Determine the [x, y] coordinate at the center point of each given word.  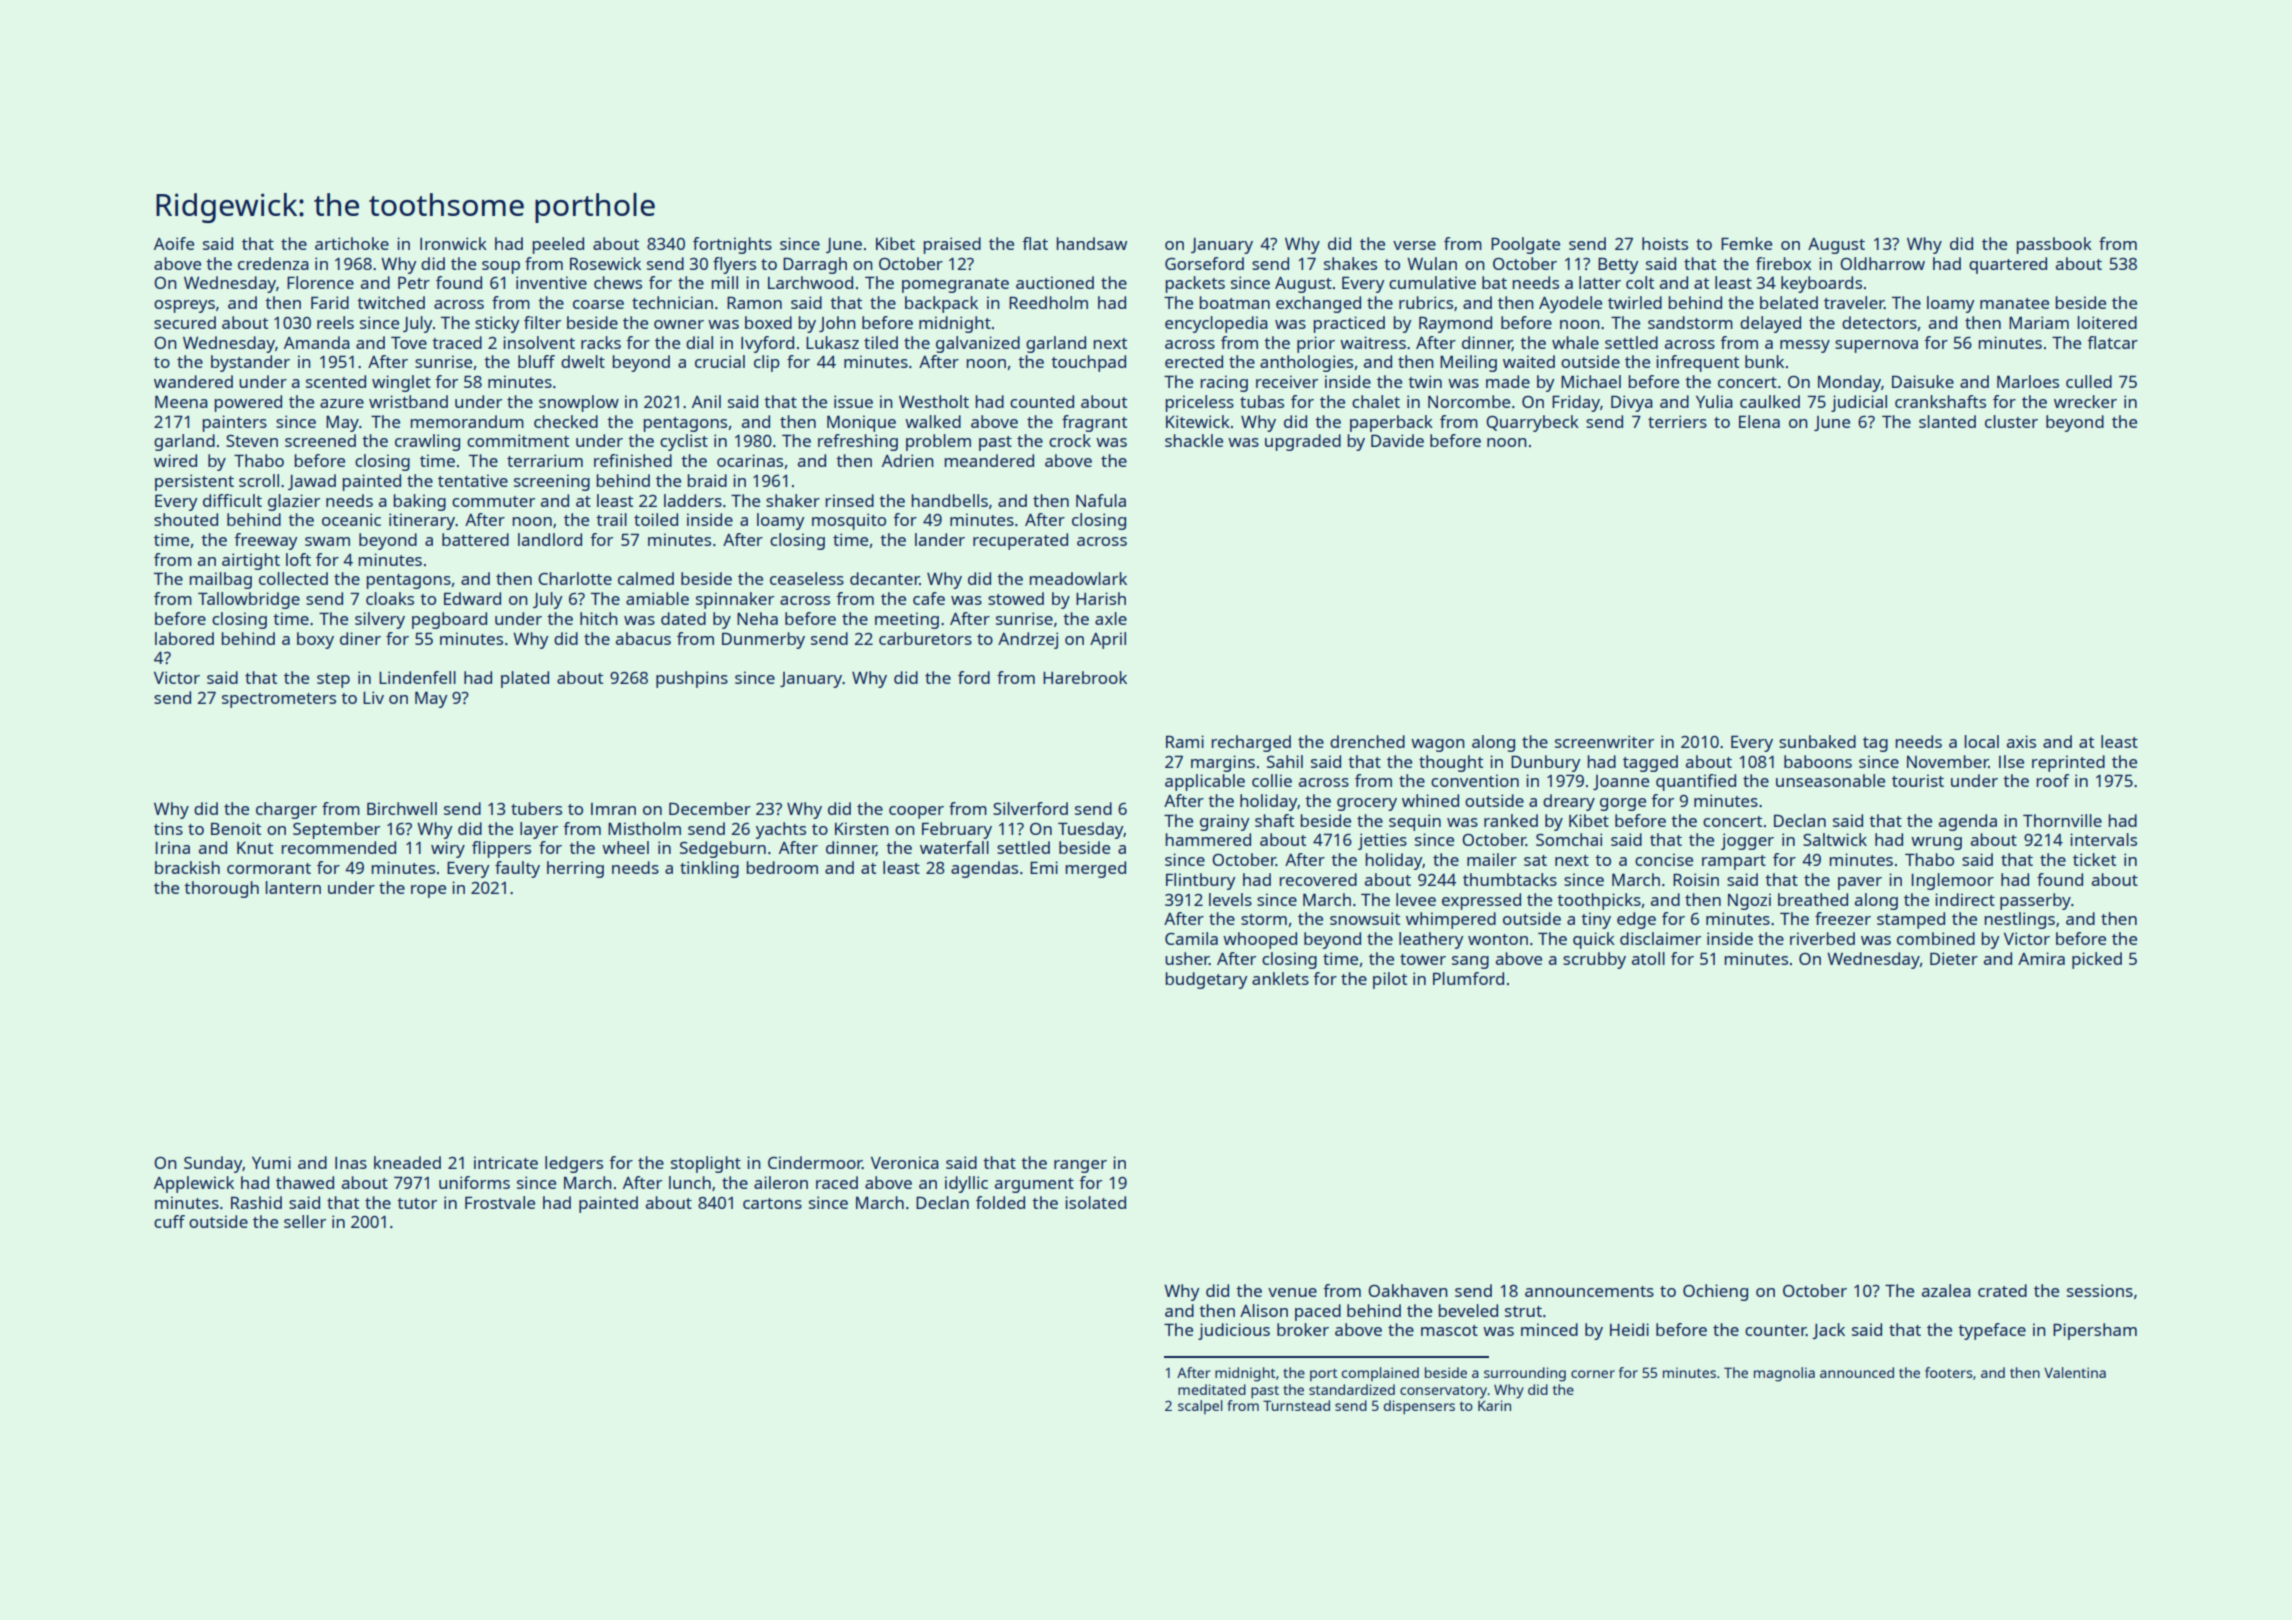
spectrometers [279, 700]
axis [2021, 741]
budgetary [1207, 980]
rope [428, 891]
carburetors [925, 638]
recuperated [1020, 541]
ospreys [184, 306]
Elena [1759, 421]
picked [2097, 960]
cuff [169, 1221]
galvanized [978, 344]
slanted [1947, 421]
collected [293, 578]
